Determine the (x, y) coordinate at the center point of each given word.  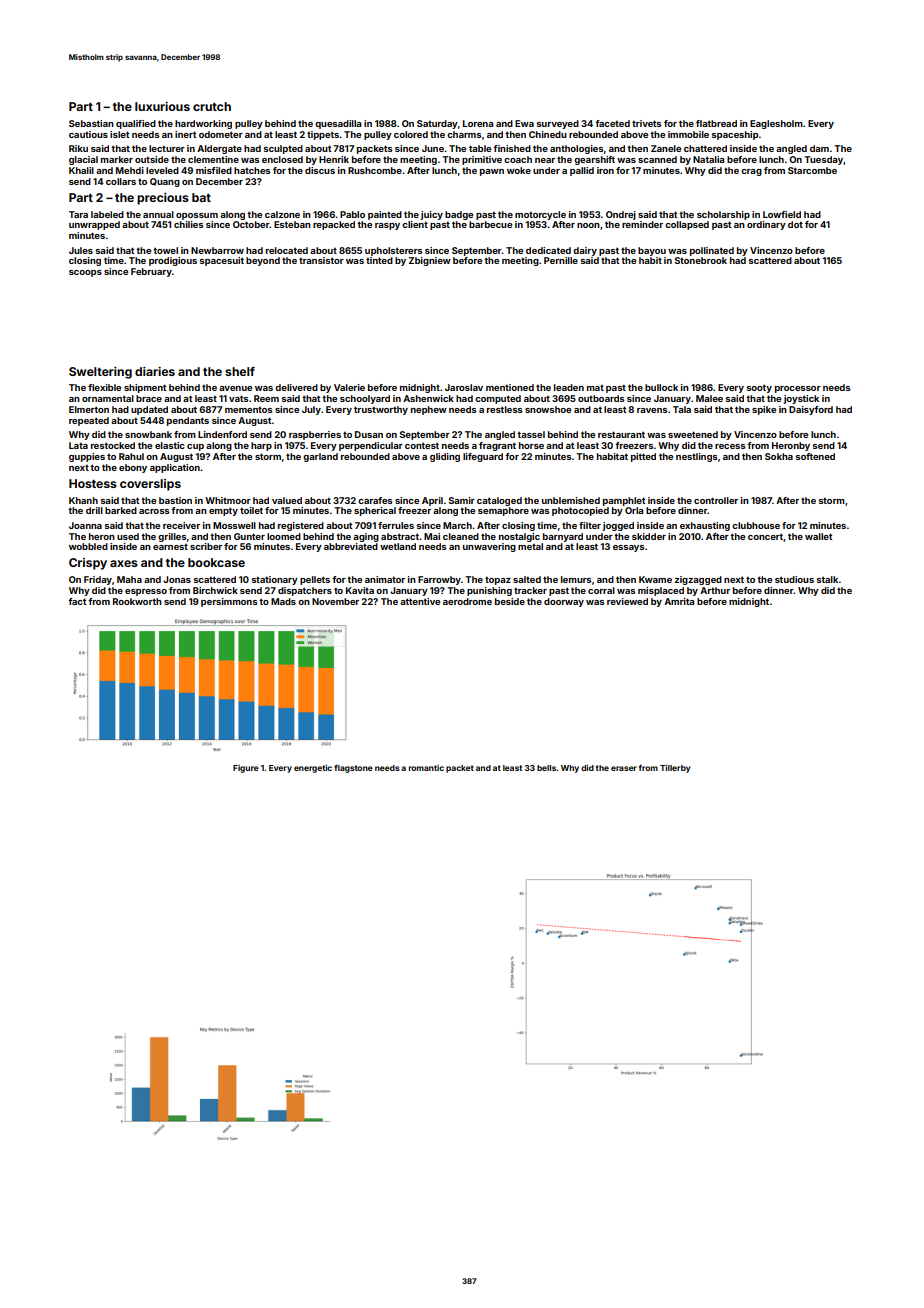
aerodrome (467, 601)
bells (547, 768)
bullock (661, 387)
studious (794, 579)
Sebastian (91, 123)
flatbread (716, 123)
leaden (569, 387)
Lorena (478, 123)
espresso (146, 592)
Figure (246, 769)
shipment (145, 388)
